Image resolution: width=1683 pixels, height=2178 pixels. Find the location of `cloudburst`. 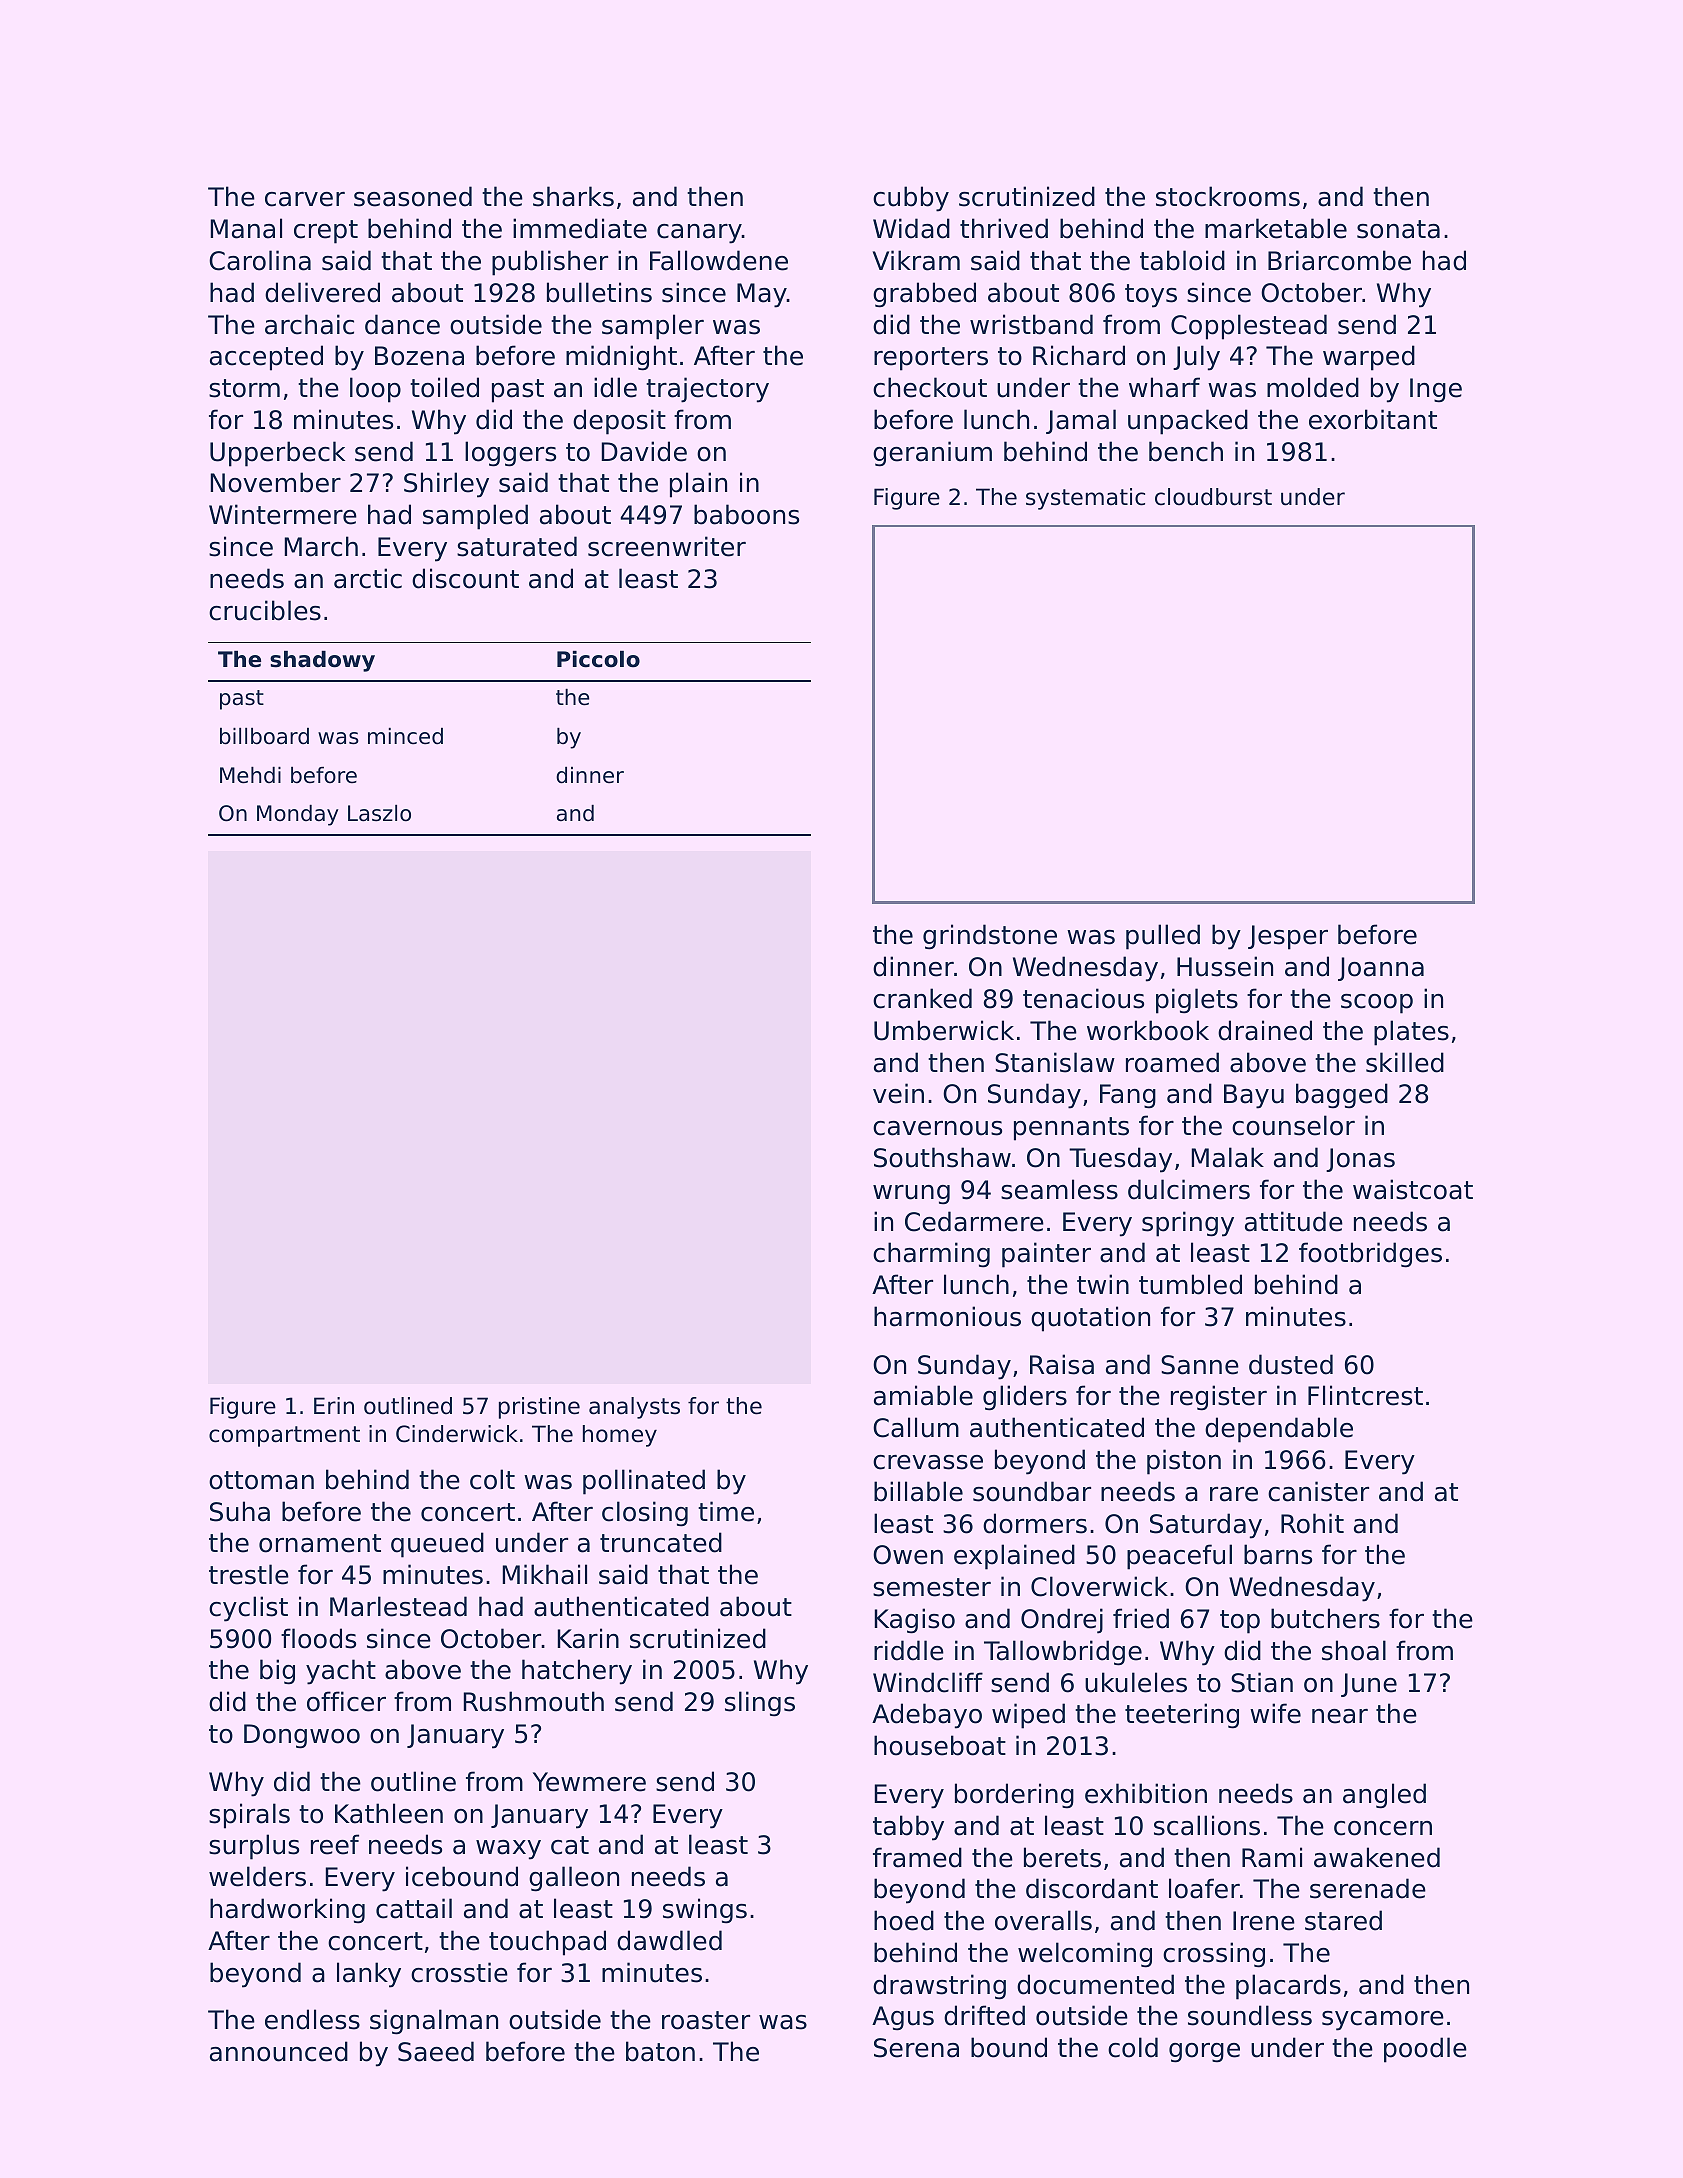

cloudburst is located at coordinates (1213, 497).
